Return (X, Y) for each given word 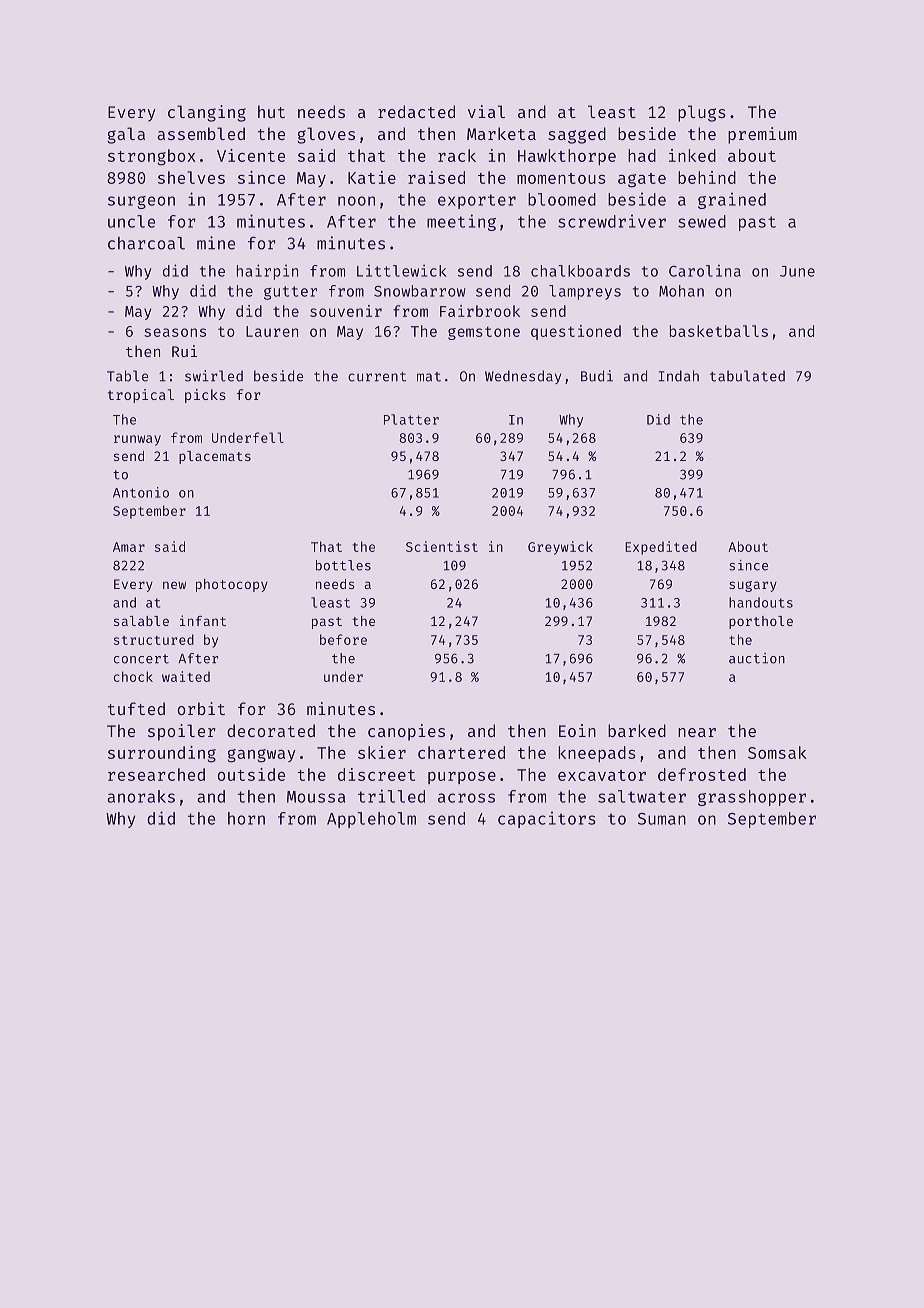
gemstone (484, 333)
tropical (141, 396)
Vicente (251, 155)
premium (762, 135)
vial (486, 111)
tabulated (747, 376)
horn (246, 818)
